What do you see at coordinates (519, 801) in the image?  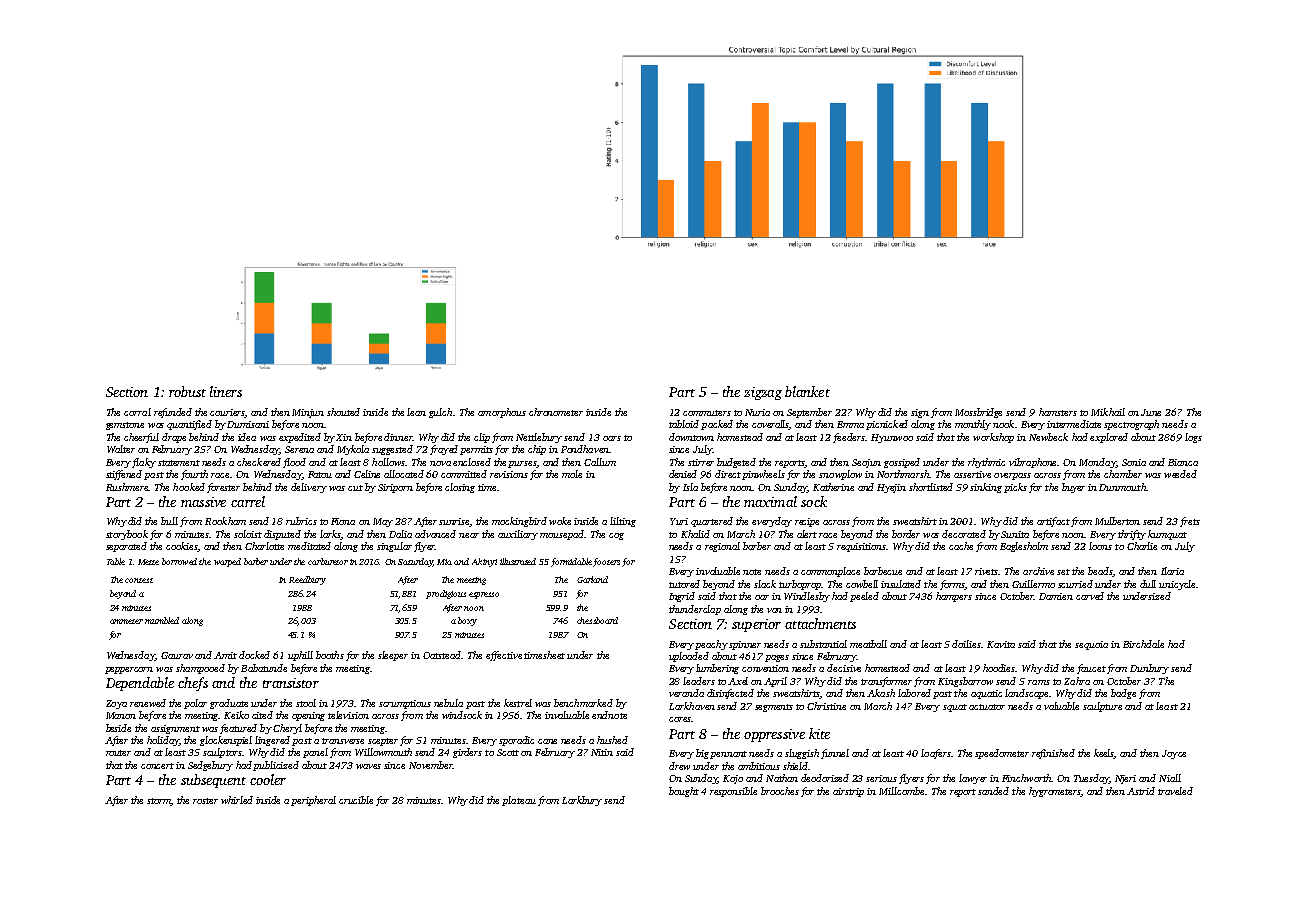 I see `plateau` at bounding box center [519, 801].
